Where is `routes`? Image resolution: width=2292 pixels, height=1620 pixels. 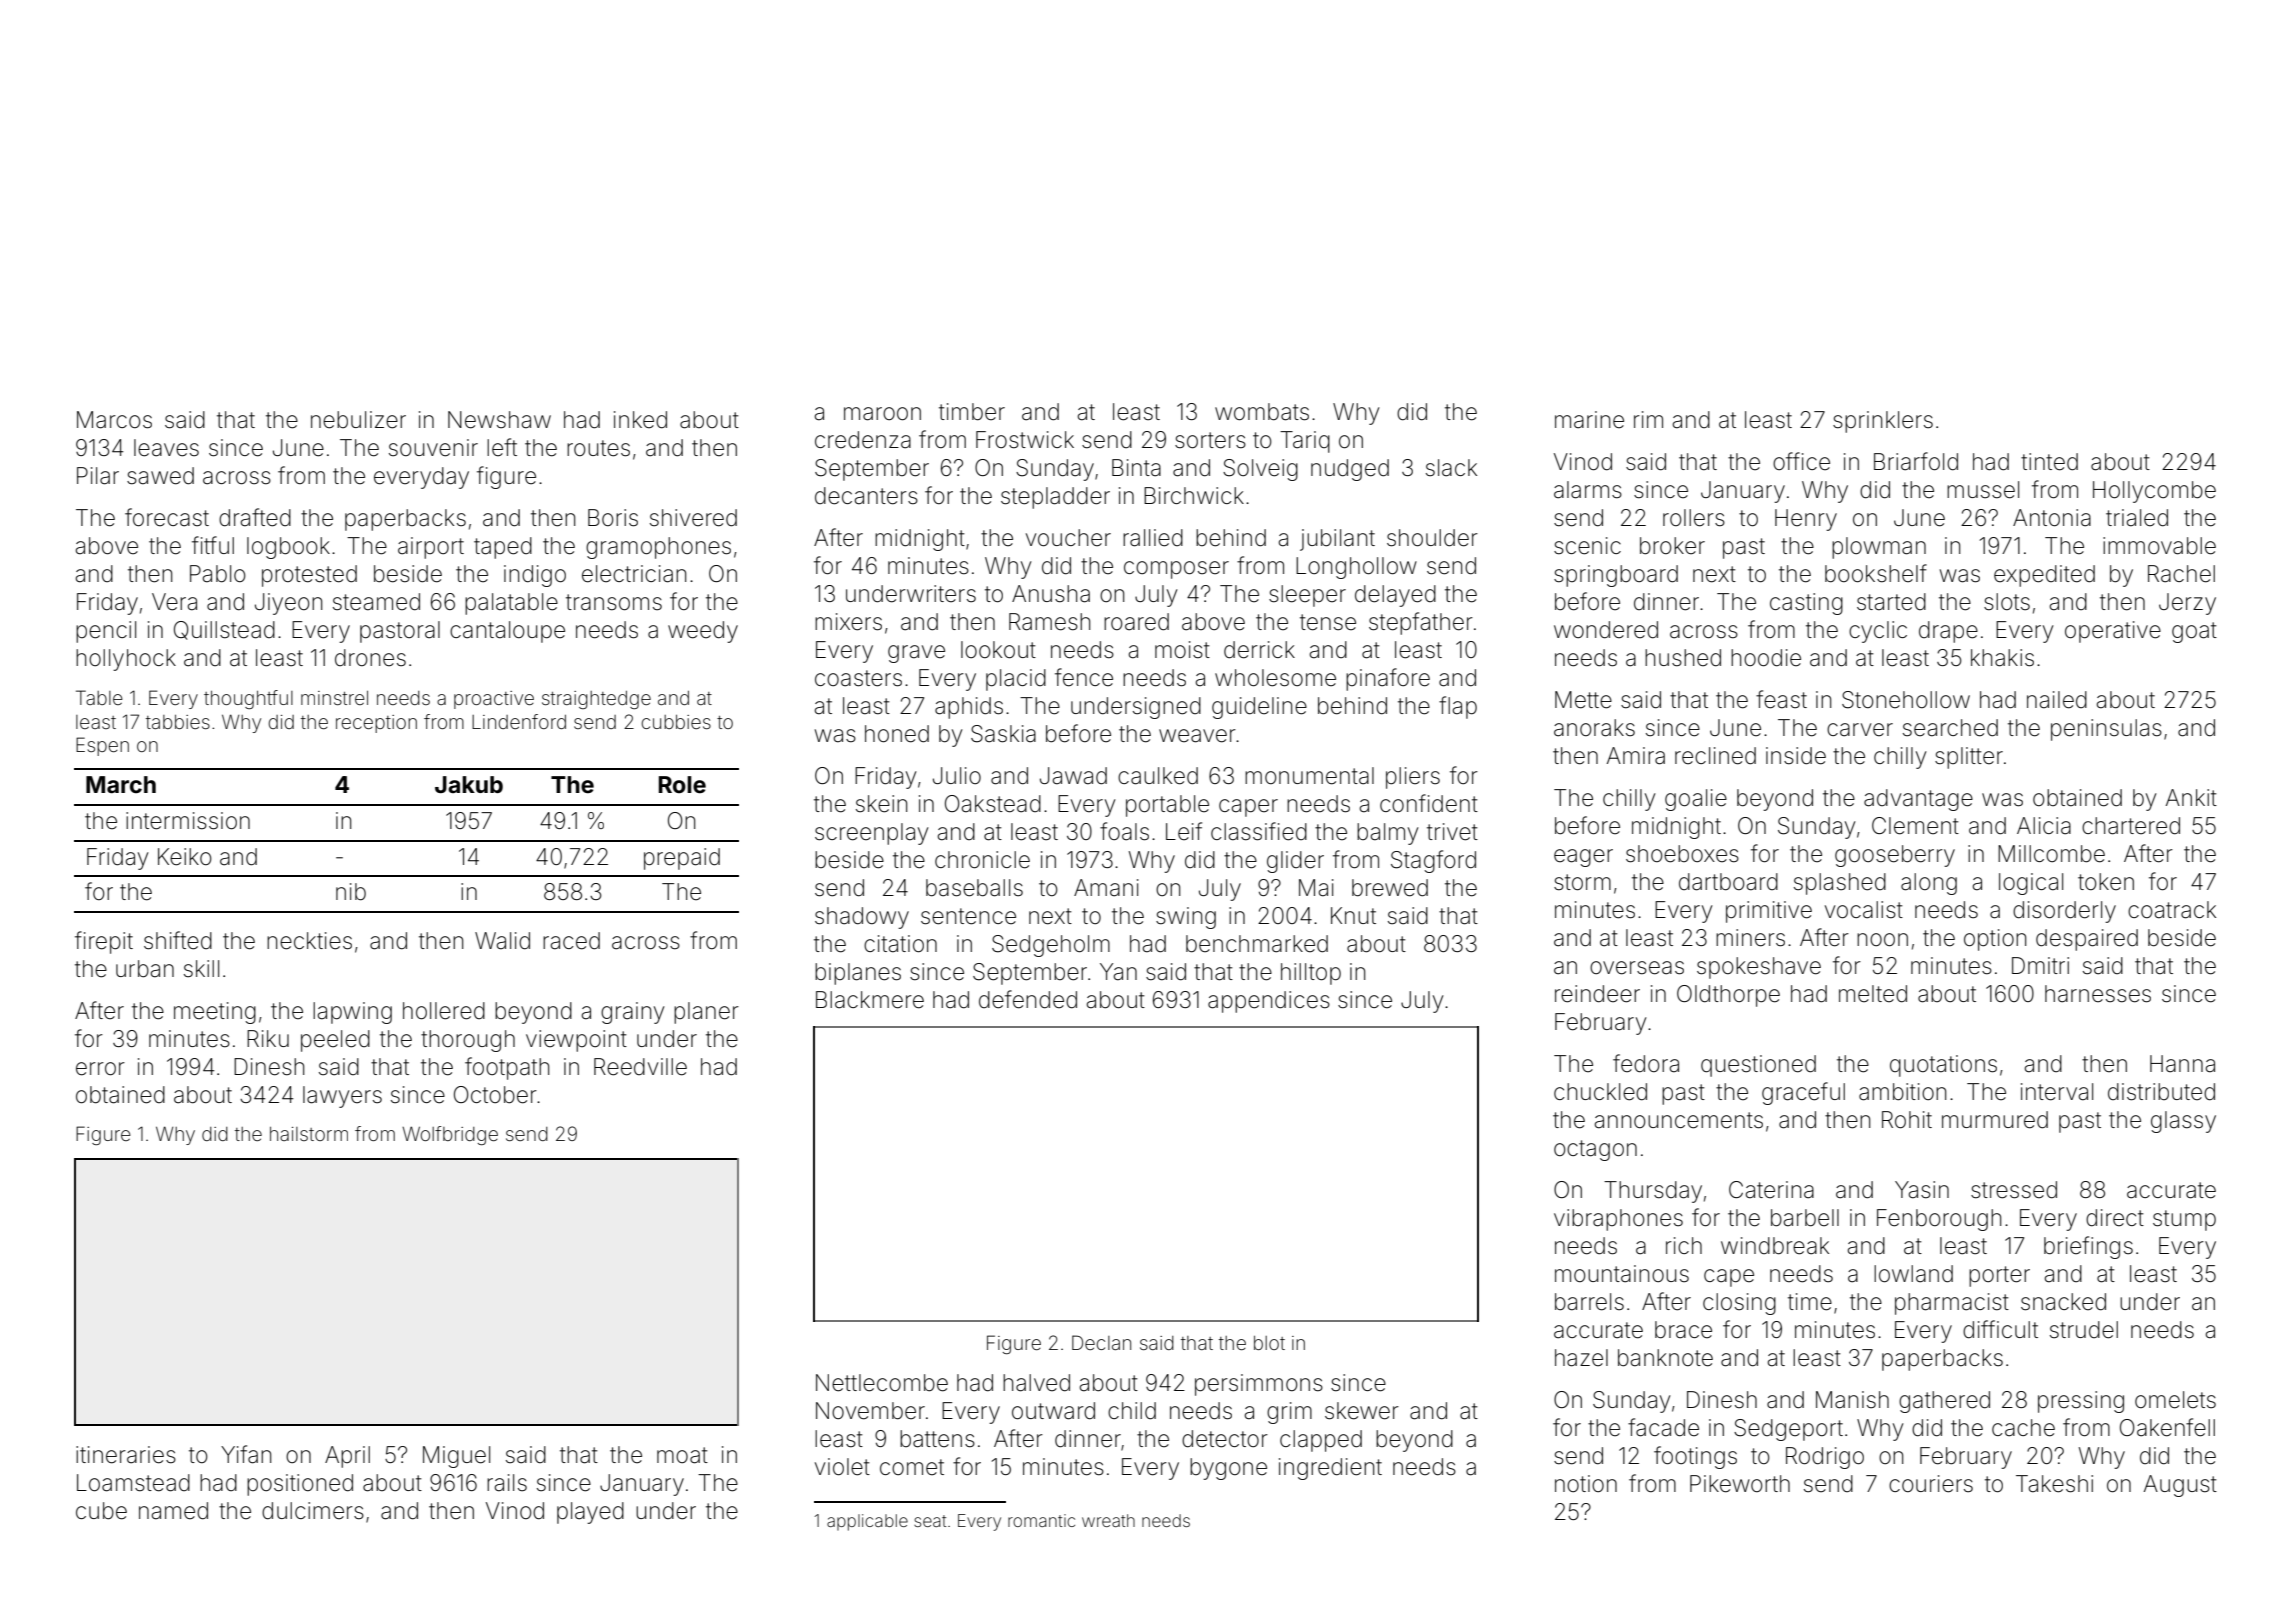 routes is located at coordinates (598, 448).
